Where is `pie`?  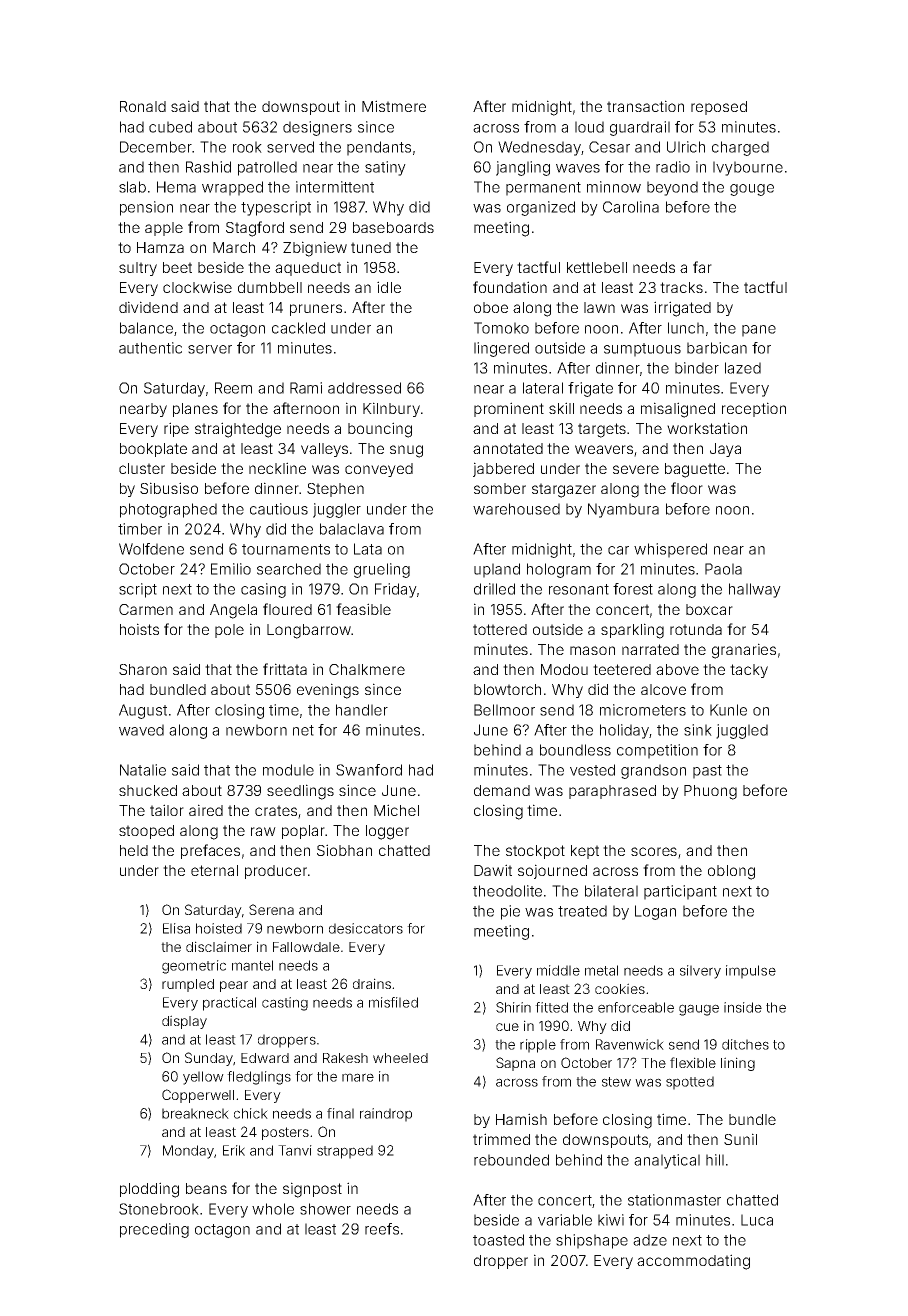
pie is located at coordinates (510, 912).
